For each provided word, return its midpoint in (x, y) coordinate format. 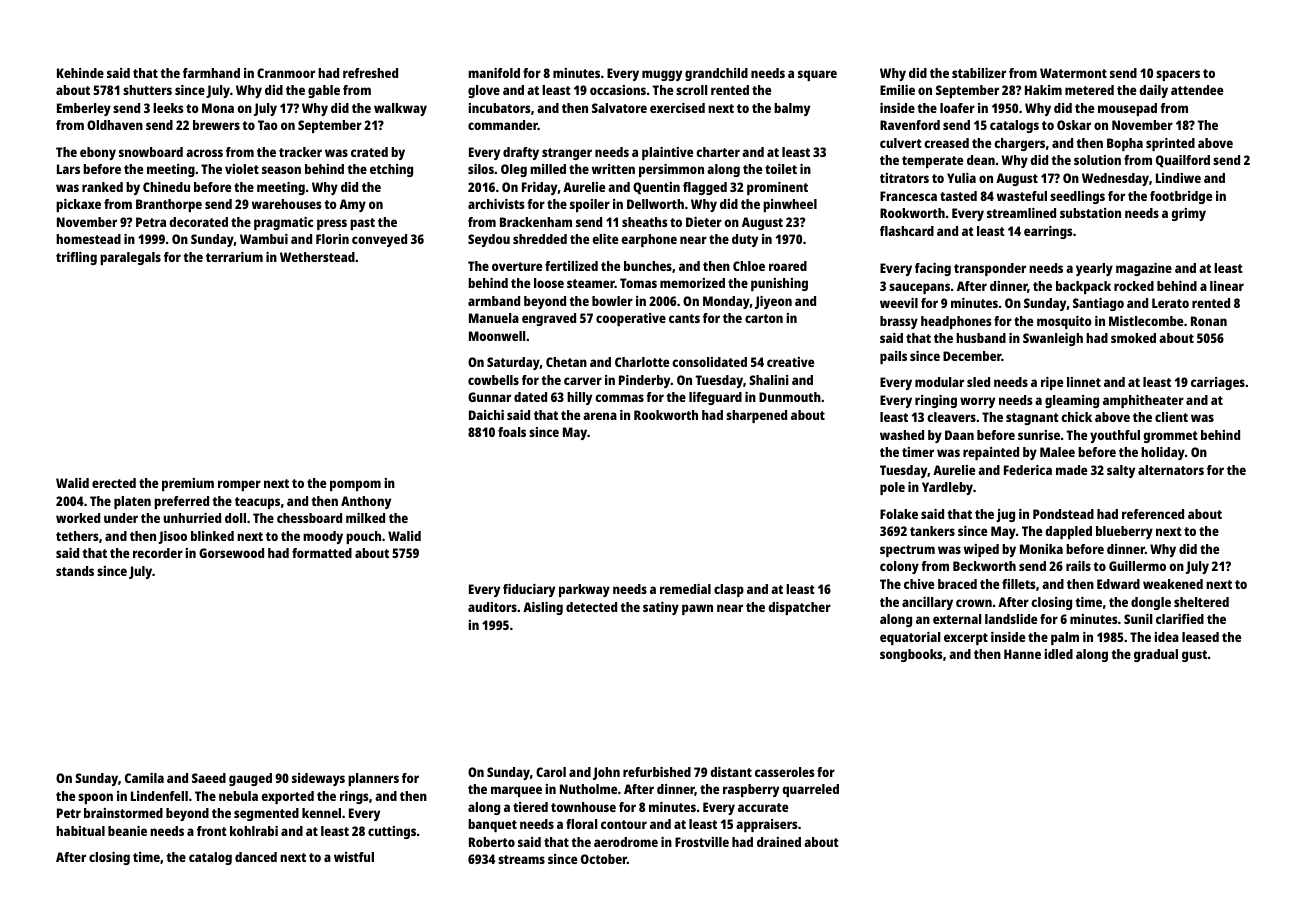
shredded (540, 239)
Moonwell (497, 336)
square (817, 75)
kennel (321, 813)
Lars (68, 169)
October (604, 859)
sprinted (1170, 144)
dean (981, 160)
